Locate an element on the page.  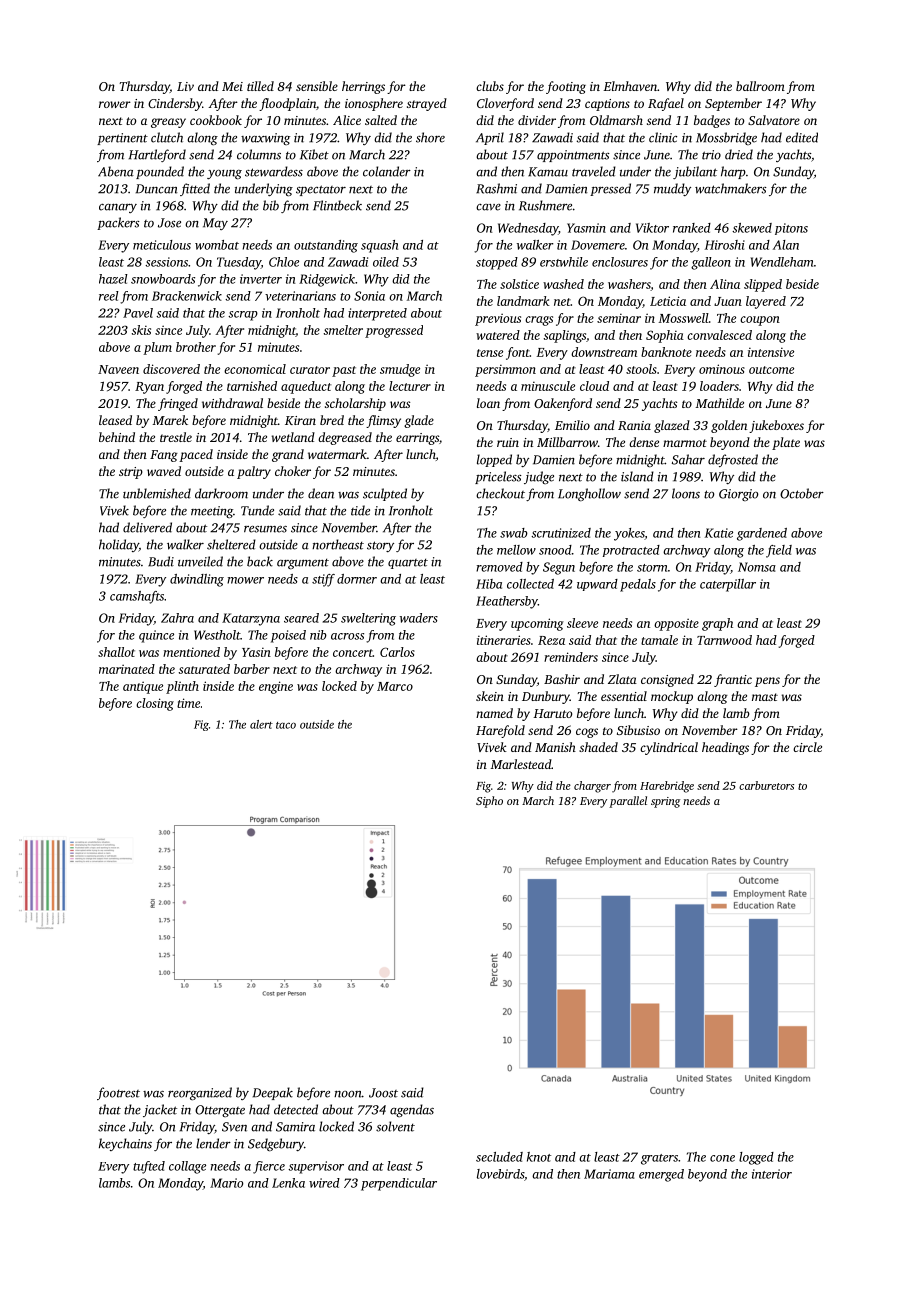
interior is located at coordinates (772, 1174).
